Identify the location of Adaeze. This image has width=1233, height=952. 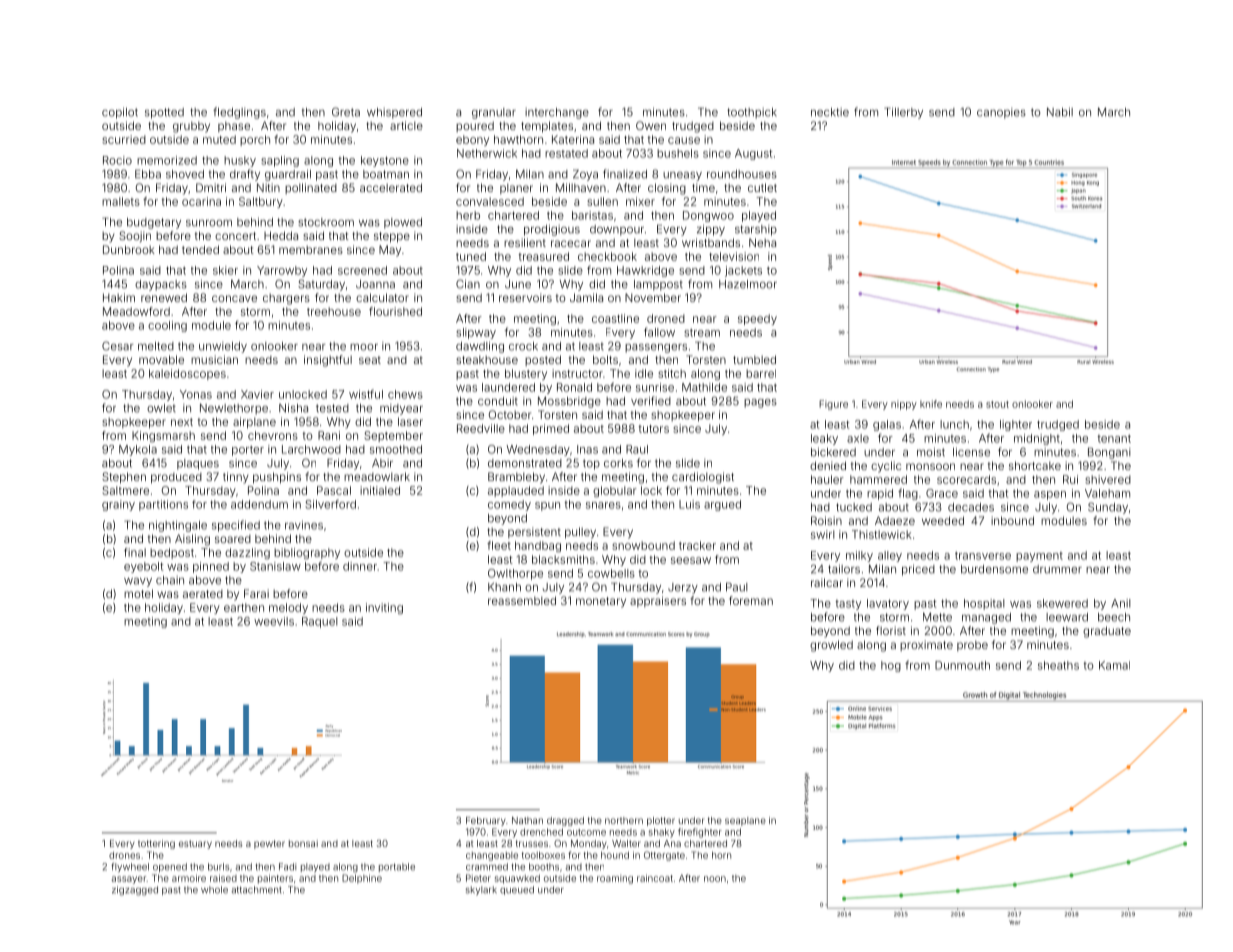
(895, 520).
